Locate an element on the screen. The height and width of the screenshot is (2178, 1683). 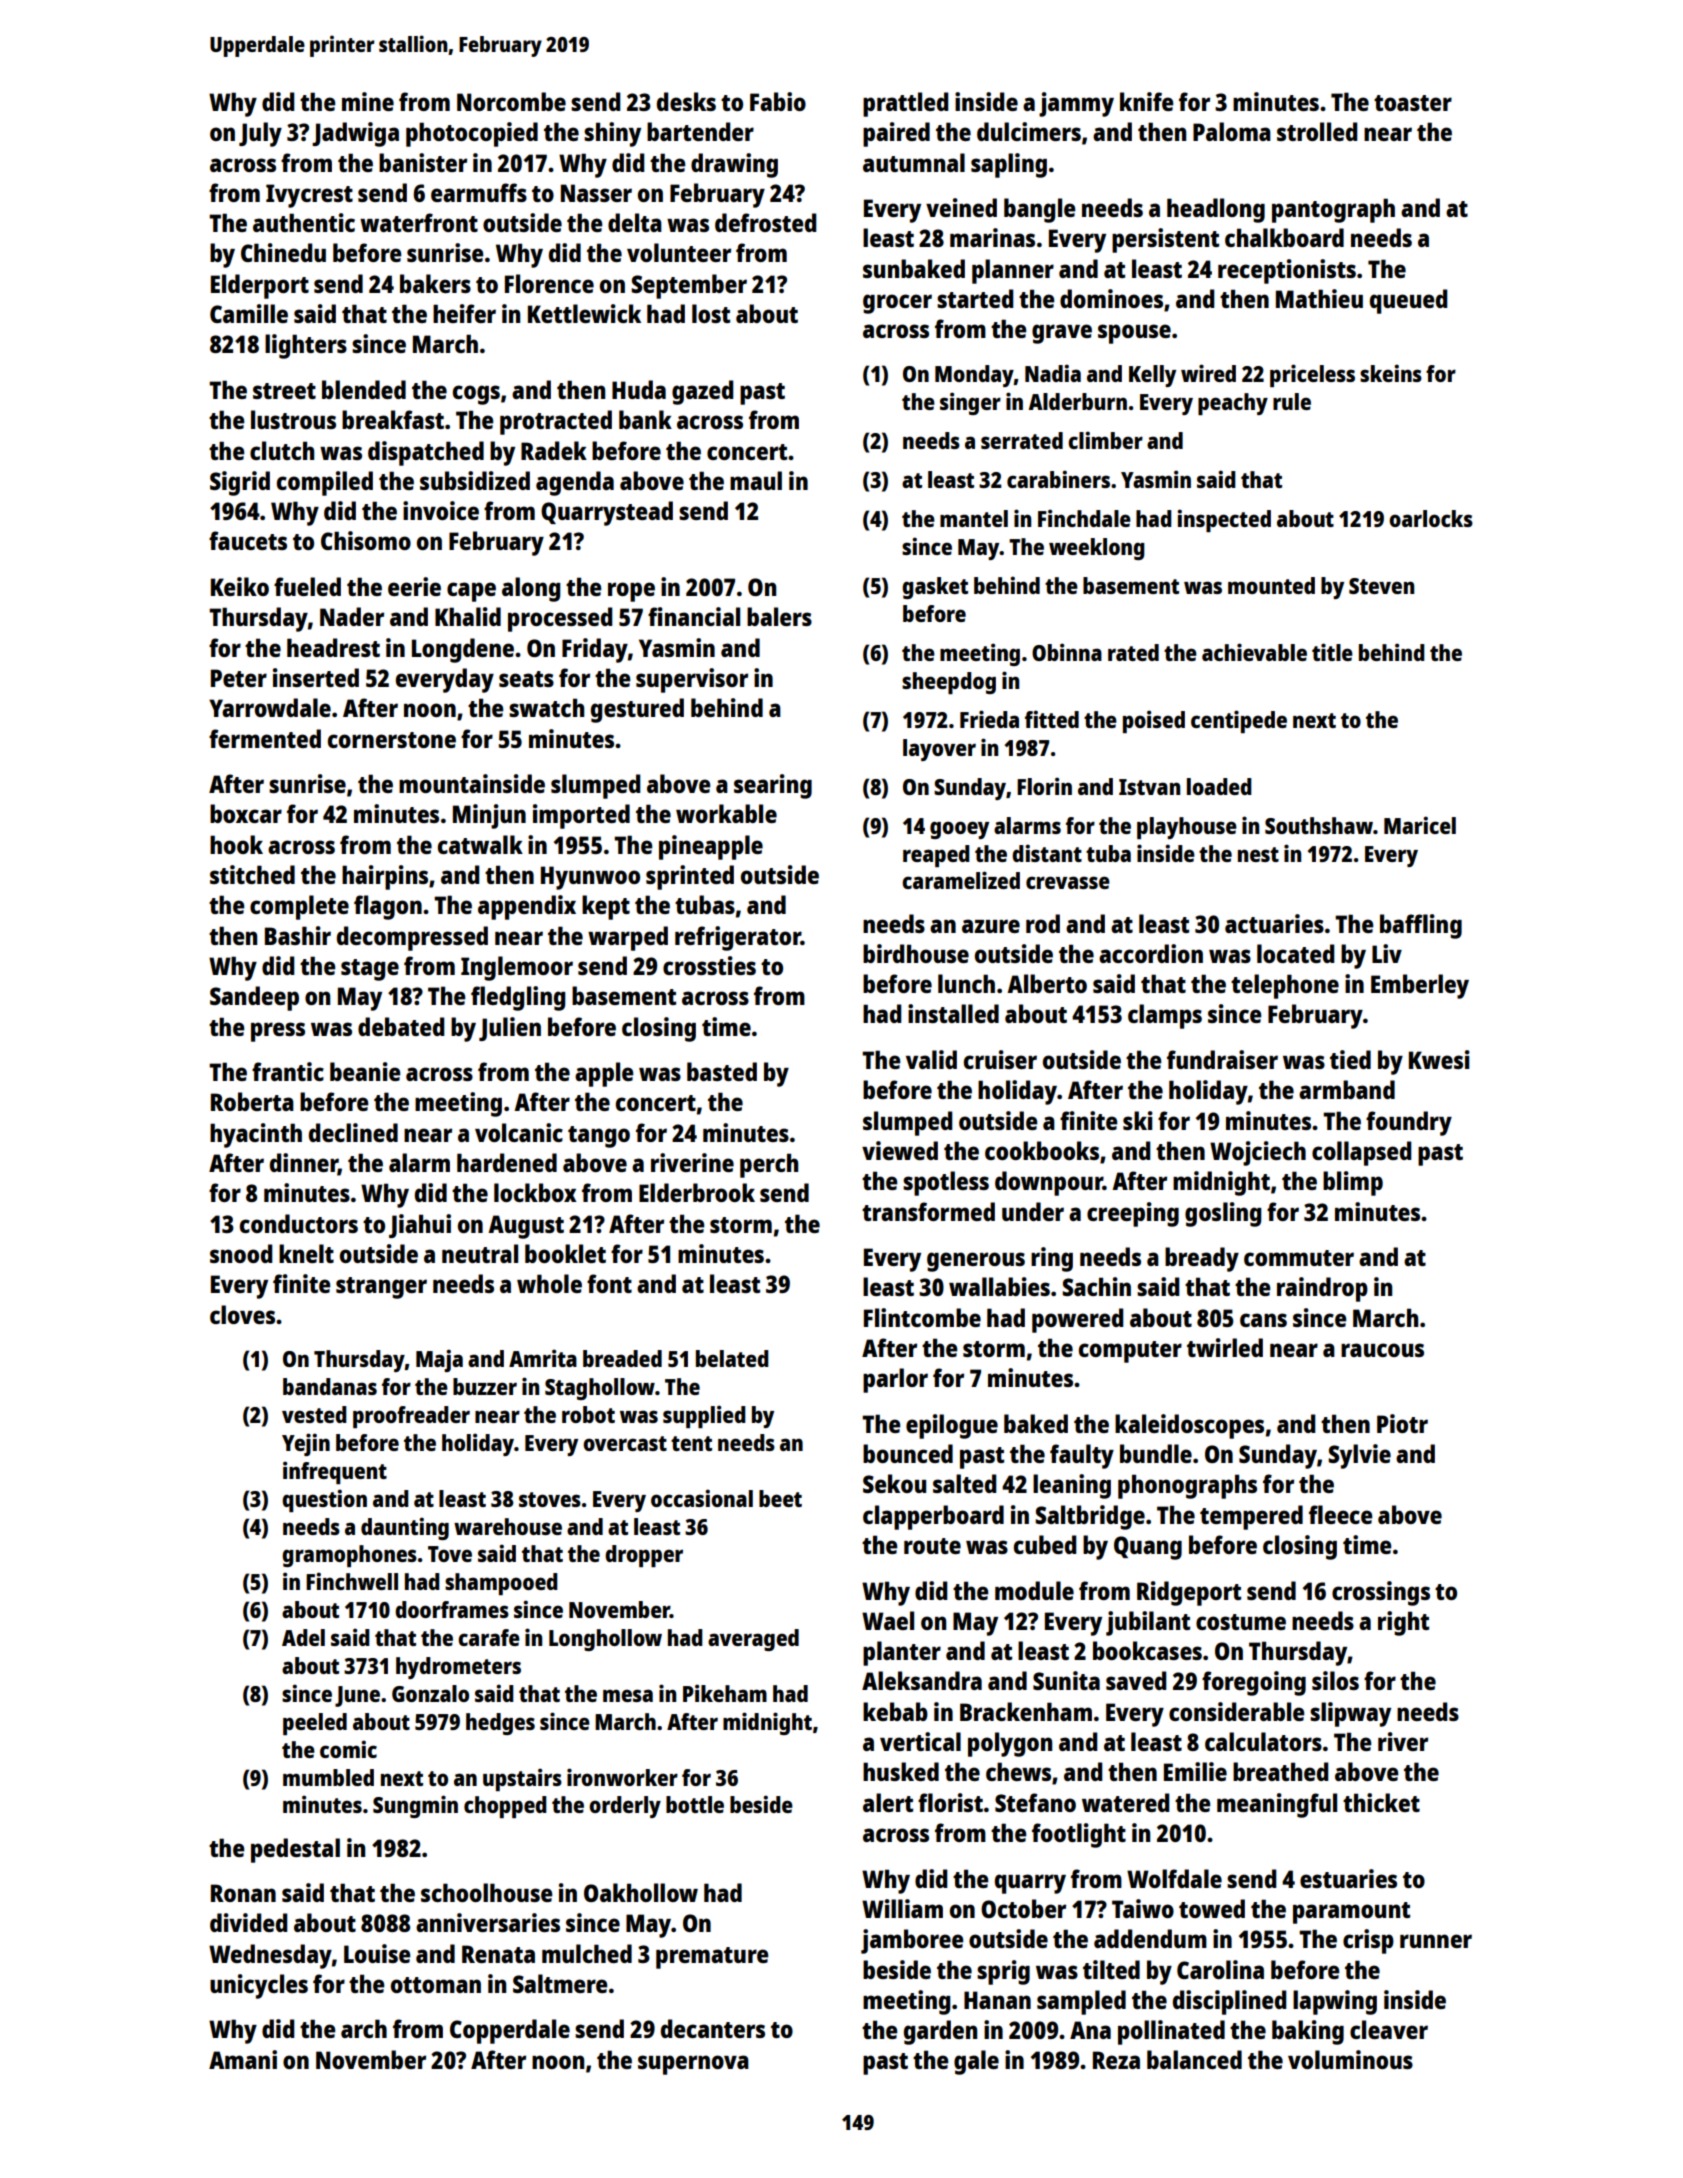
warped is located at coordinates (628, 938).
